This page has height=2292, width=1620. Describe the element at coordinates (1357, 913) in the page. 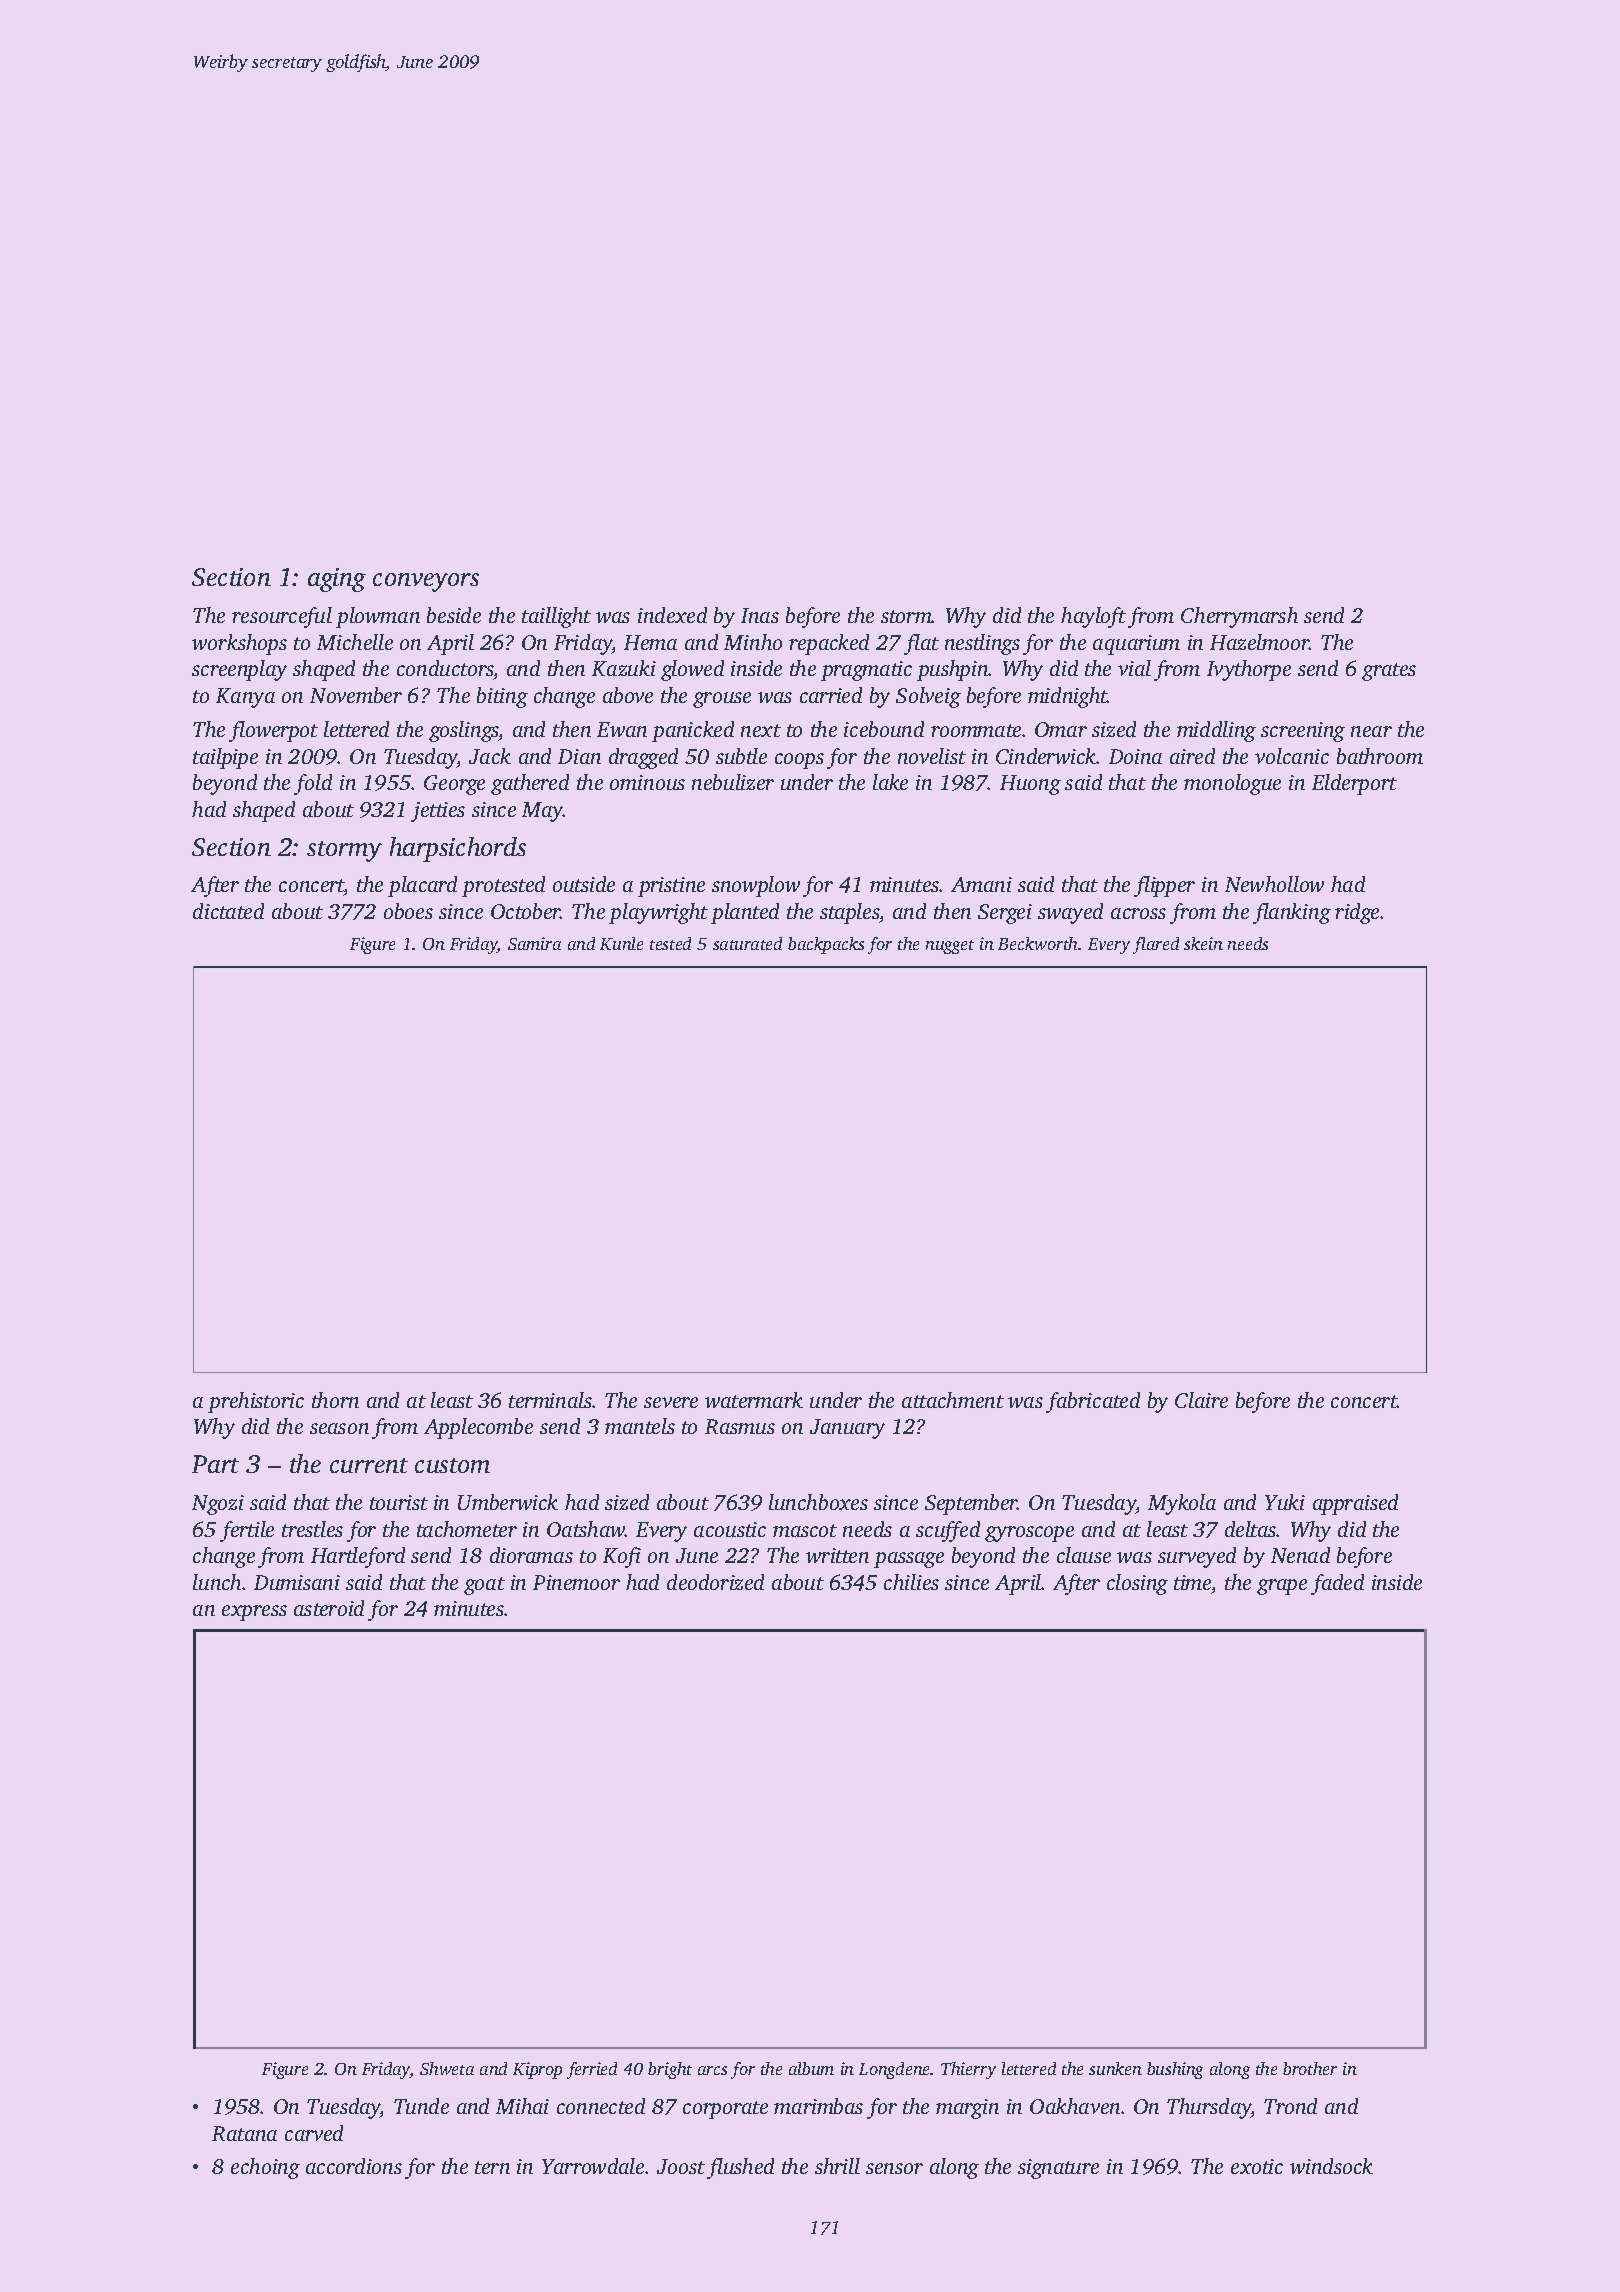

I see `ridge` at that location.
